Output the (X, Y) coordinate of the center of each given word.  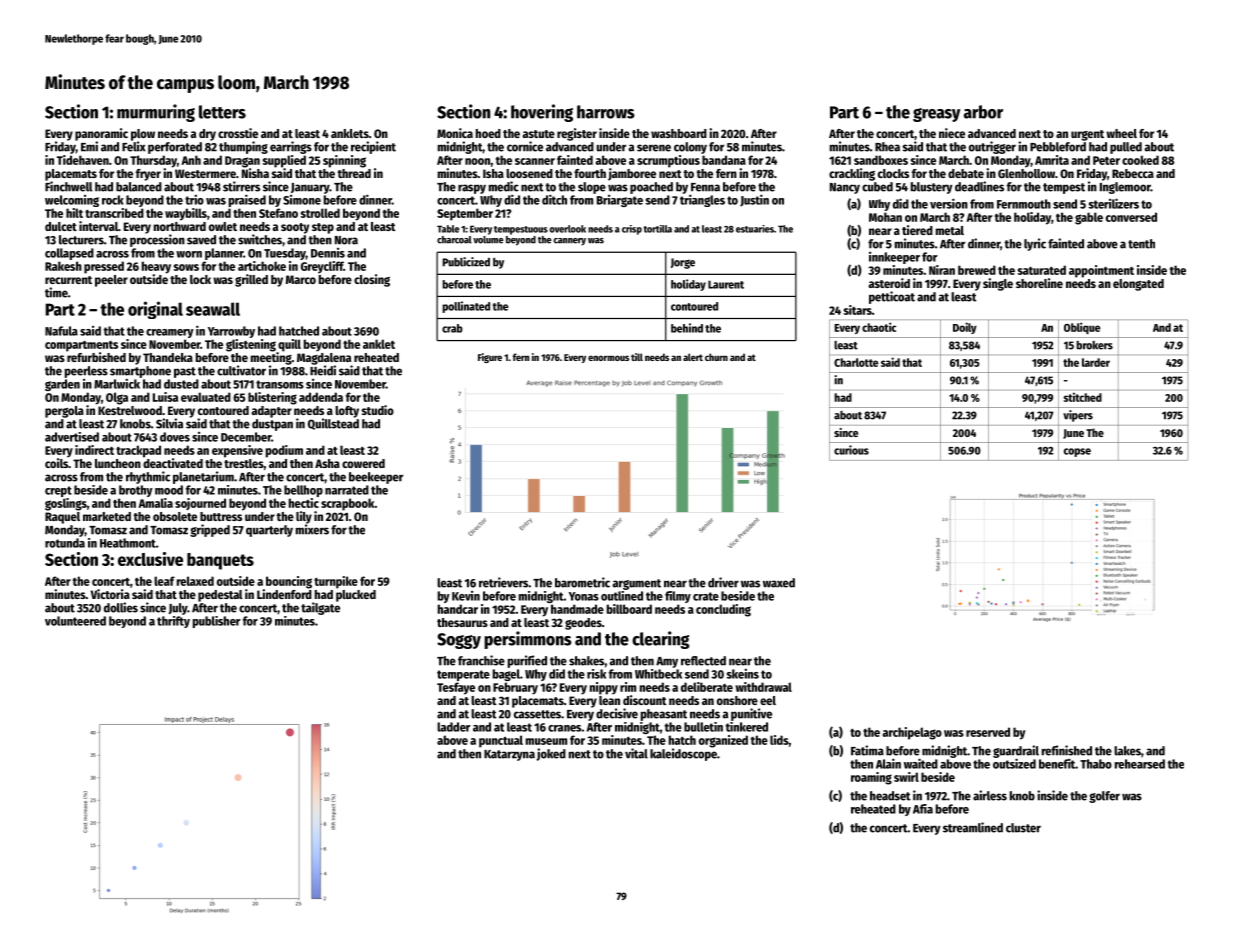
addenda (321, 397)
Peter (1106, 160)
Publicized (466, 262)
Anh (191, 160)
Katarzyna (509, 755)
